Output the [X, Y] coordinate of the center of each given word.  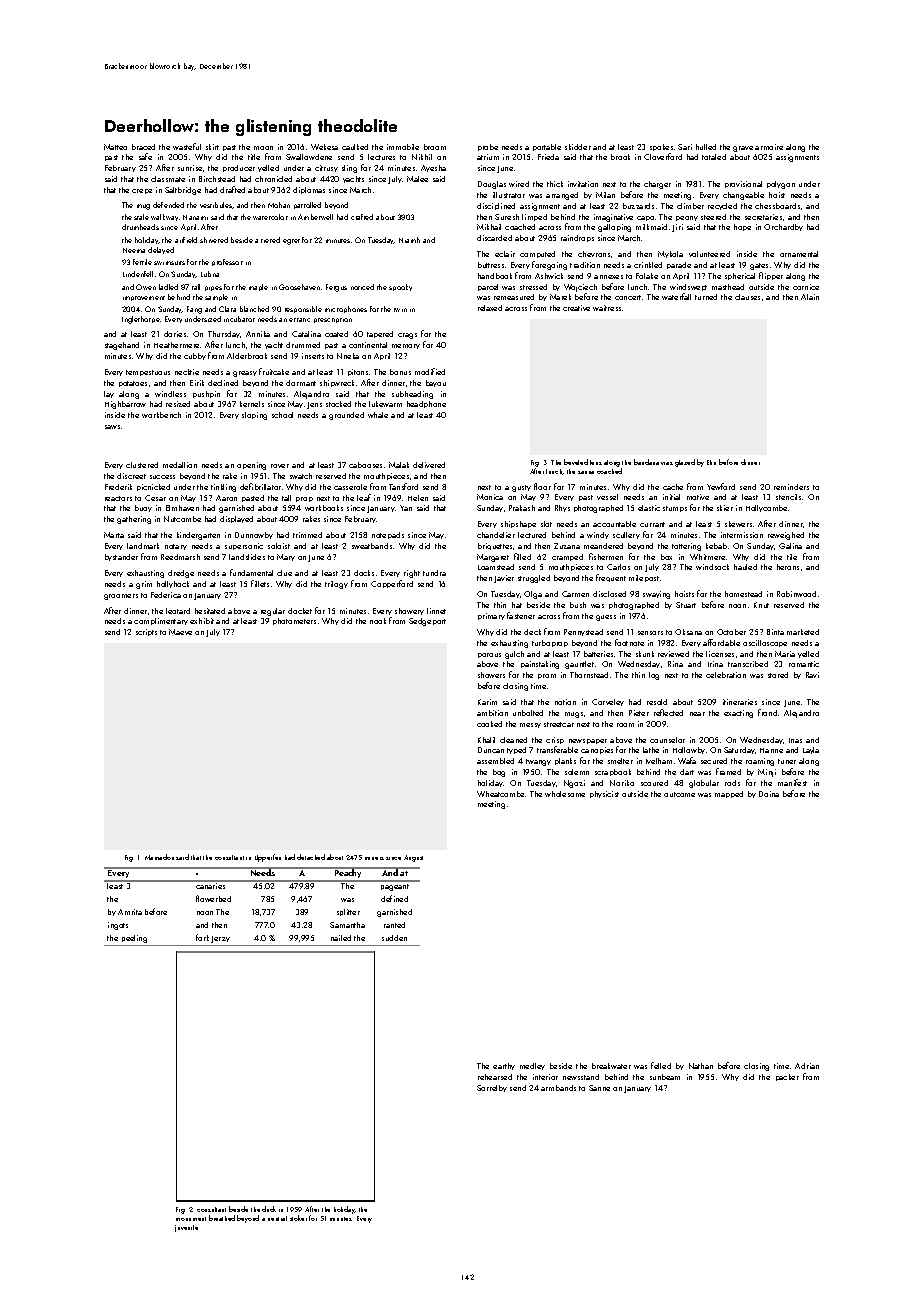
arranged [562, 196]
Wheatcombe [500, 794]
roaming [760, 762]
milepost [644, 578]
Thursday [224, 334]
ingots [118, 926]
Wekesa [324, 147]
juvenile [186, 1228]
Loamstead [496, 567]
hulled [706, 147]
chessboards [777, 206]
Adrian [807, 1066]
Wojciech [580, 288]
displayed [236, 519]
